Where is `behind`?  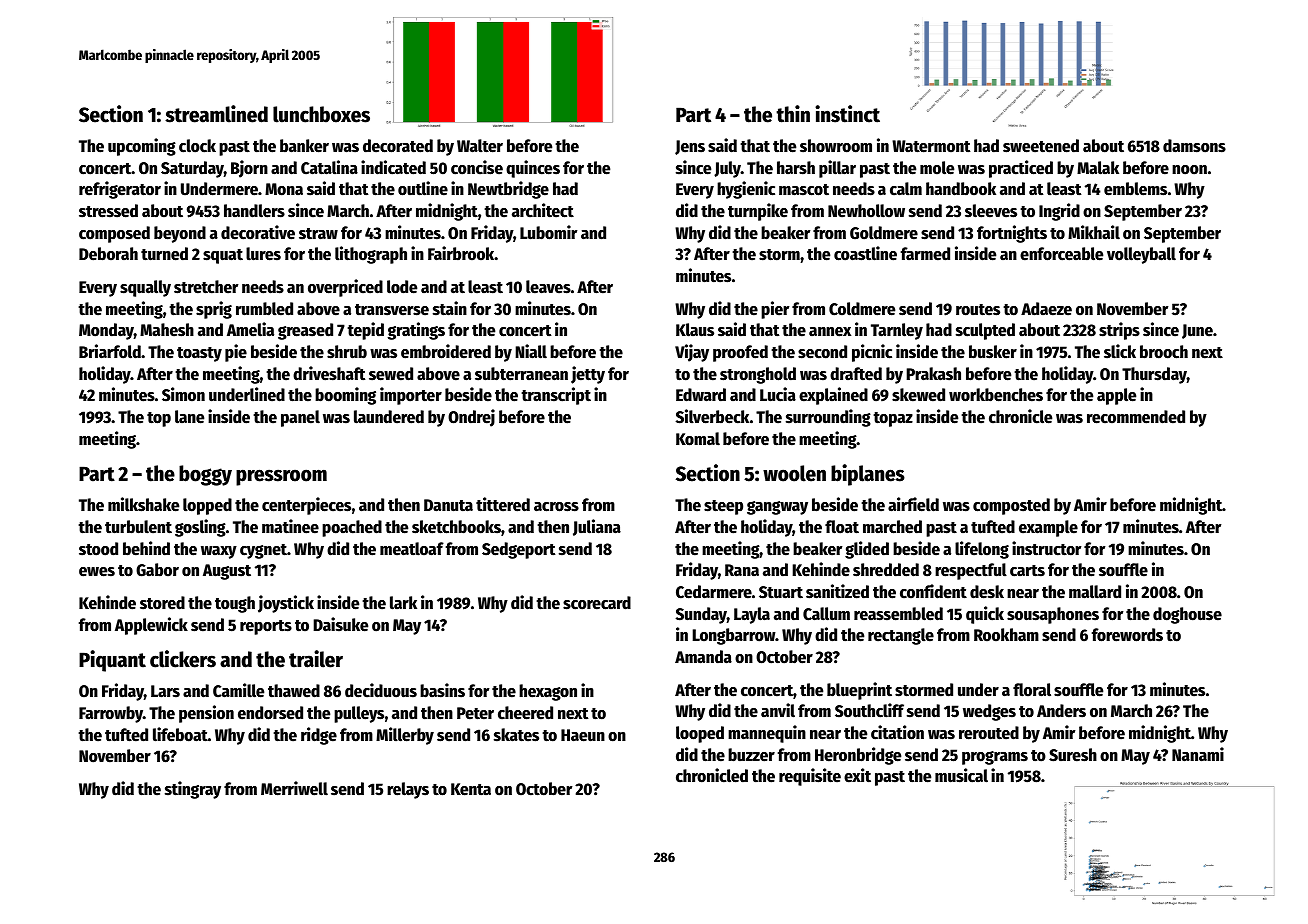 behind is located at coordinates (146, 548).
